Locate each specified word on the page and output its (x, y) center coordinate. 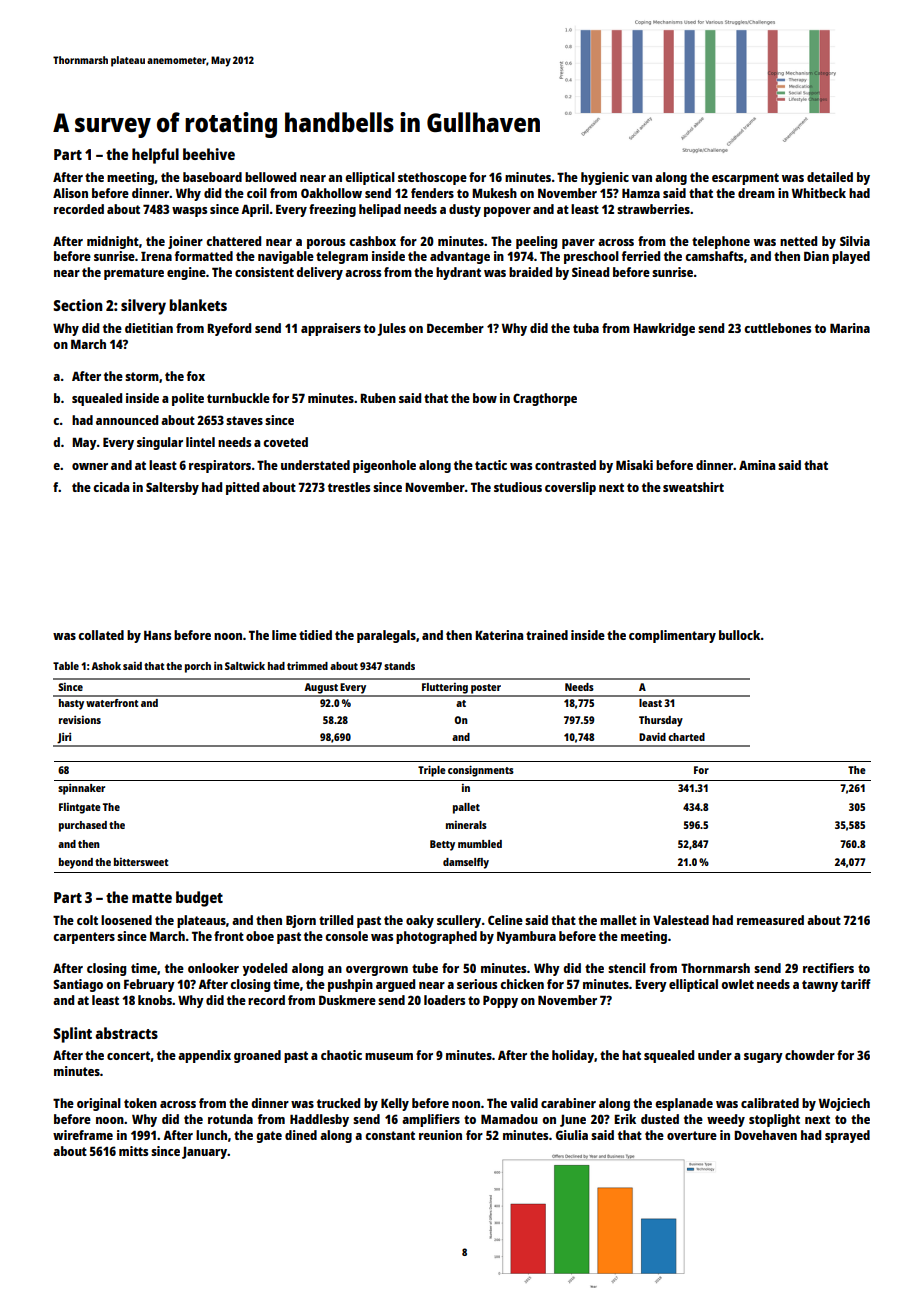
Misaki (634, 465)
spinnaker (81, 789)
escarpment (745, 179)
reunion (440, 1135)
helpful (155, 156)
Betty (442, 845)
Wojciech (844, 1104)
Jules (391, 329)
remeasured (770, 920)
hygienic (605, 178)
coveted (285, 442)
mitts (133, 1151)
